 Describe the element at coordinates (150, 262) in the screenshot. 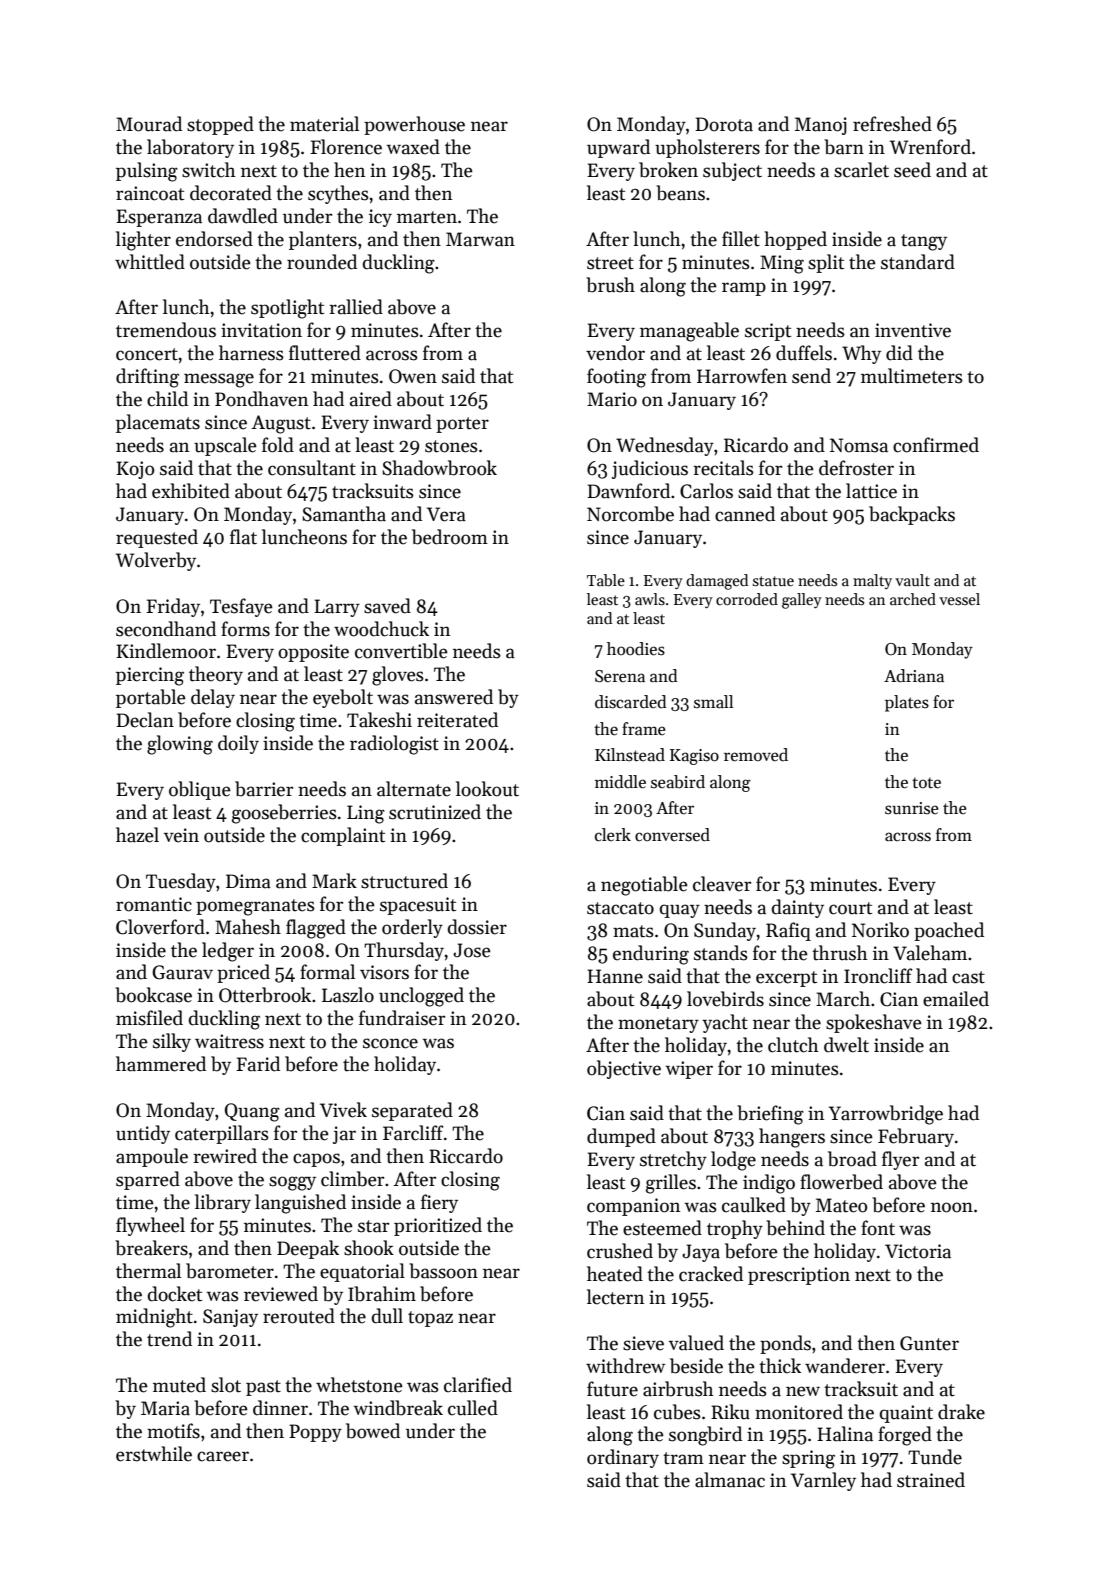

I see `whittled` at that location.
